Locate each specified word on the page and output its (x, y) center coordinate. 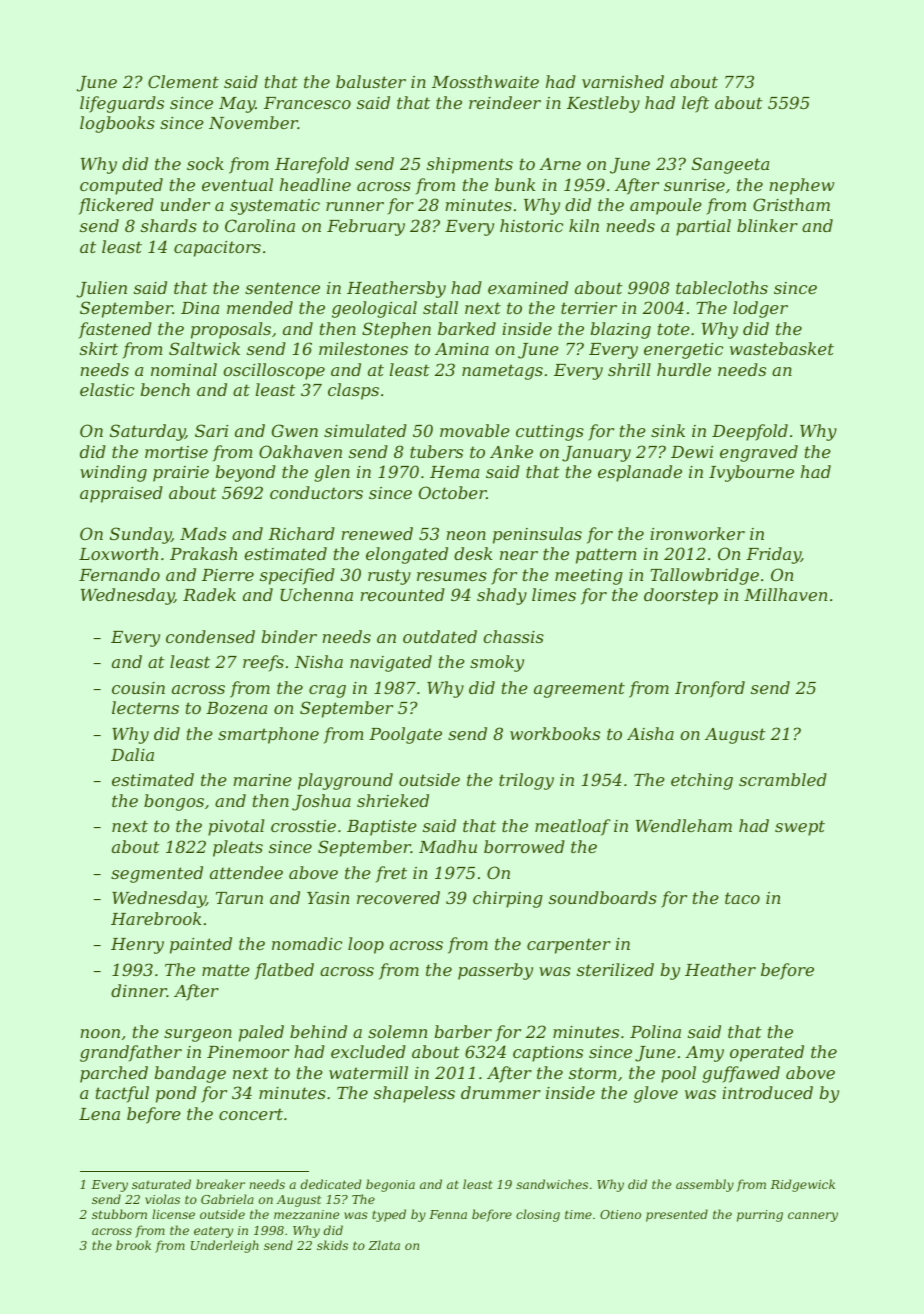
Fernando (119, 574)
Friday (773, 555)
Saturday (147, 432)
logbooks (117, 124)
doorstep (681, 596)
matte (226, 970)
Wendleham (683, 825)
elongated (407, 555)
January (596, 454)
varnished (623, 81)
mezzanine (306, 1215)
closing (538, 1215)
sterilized (615, 970)
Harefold (312, 165)
